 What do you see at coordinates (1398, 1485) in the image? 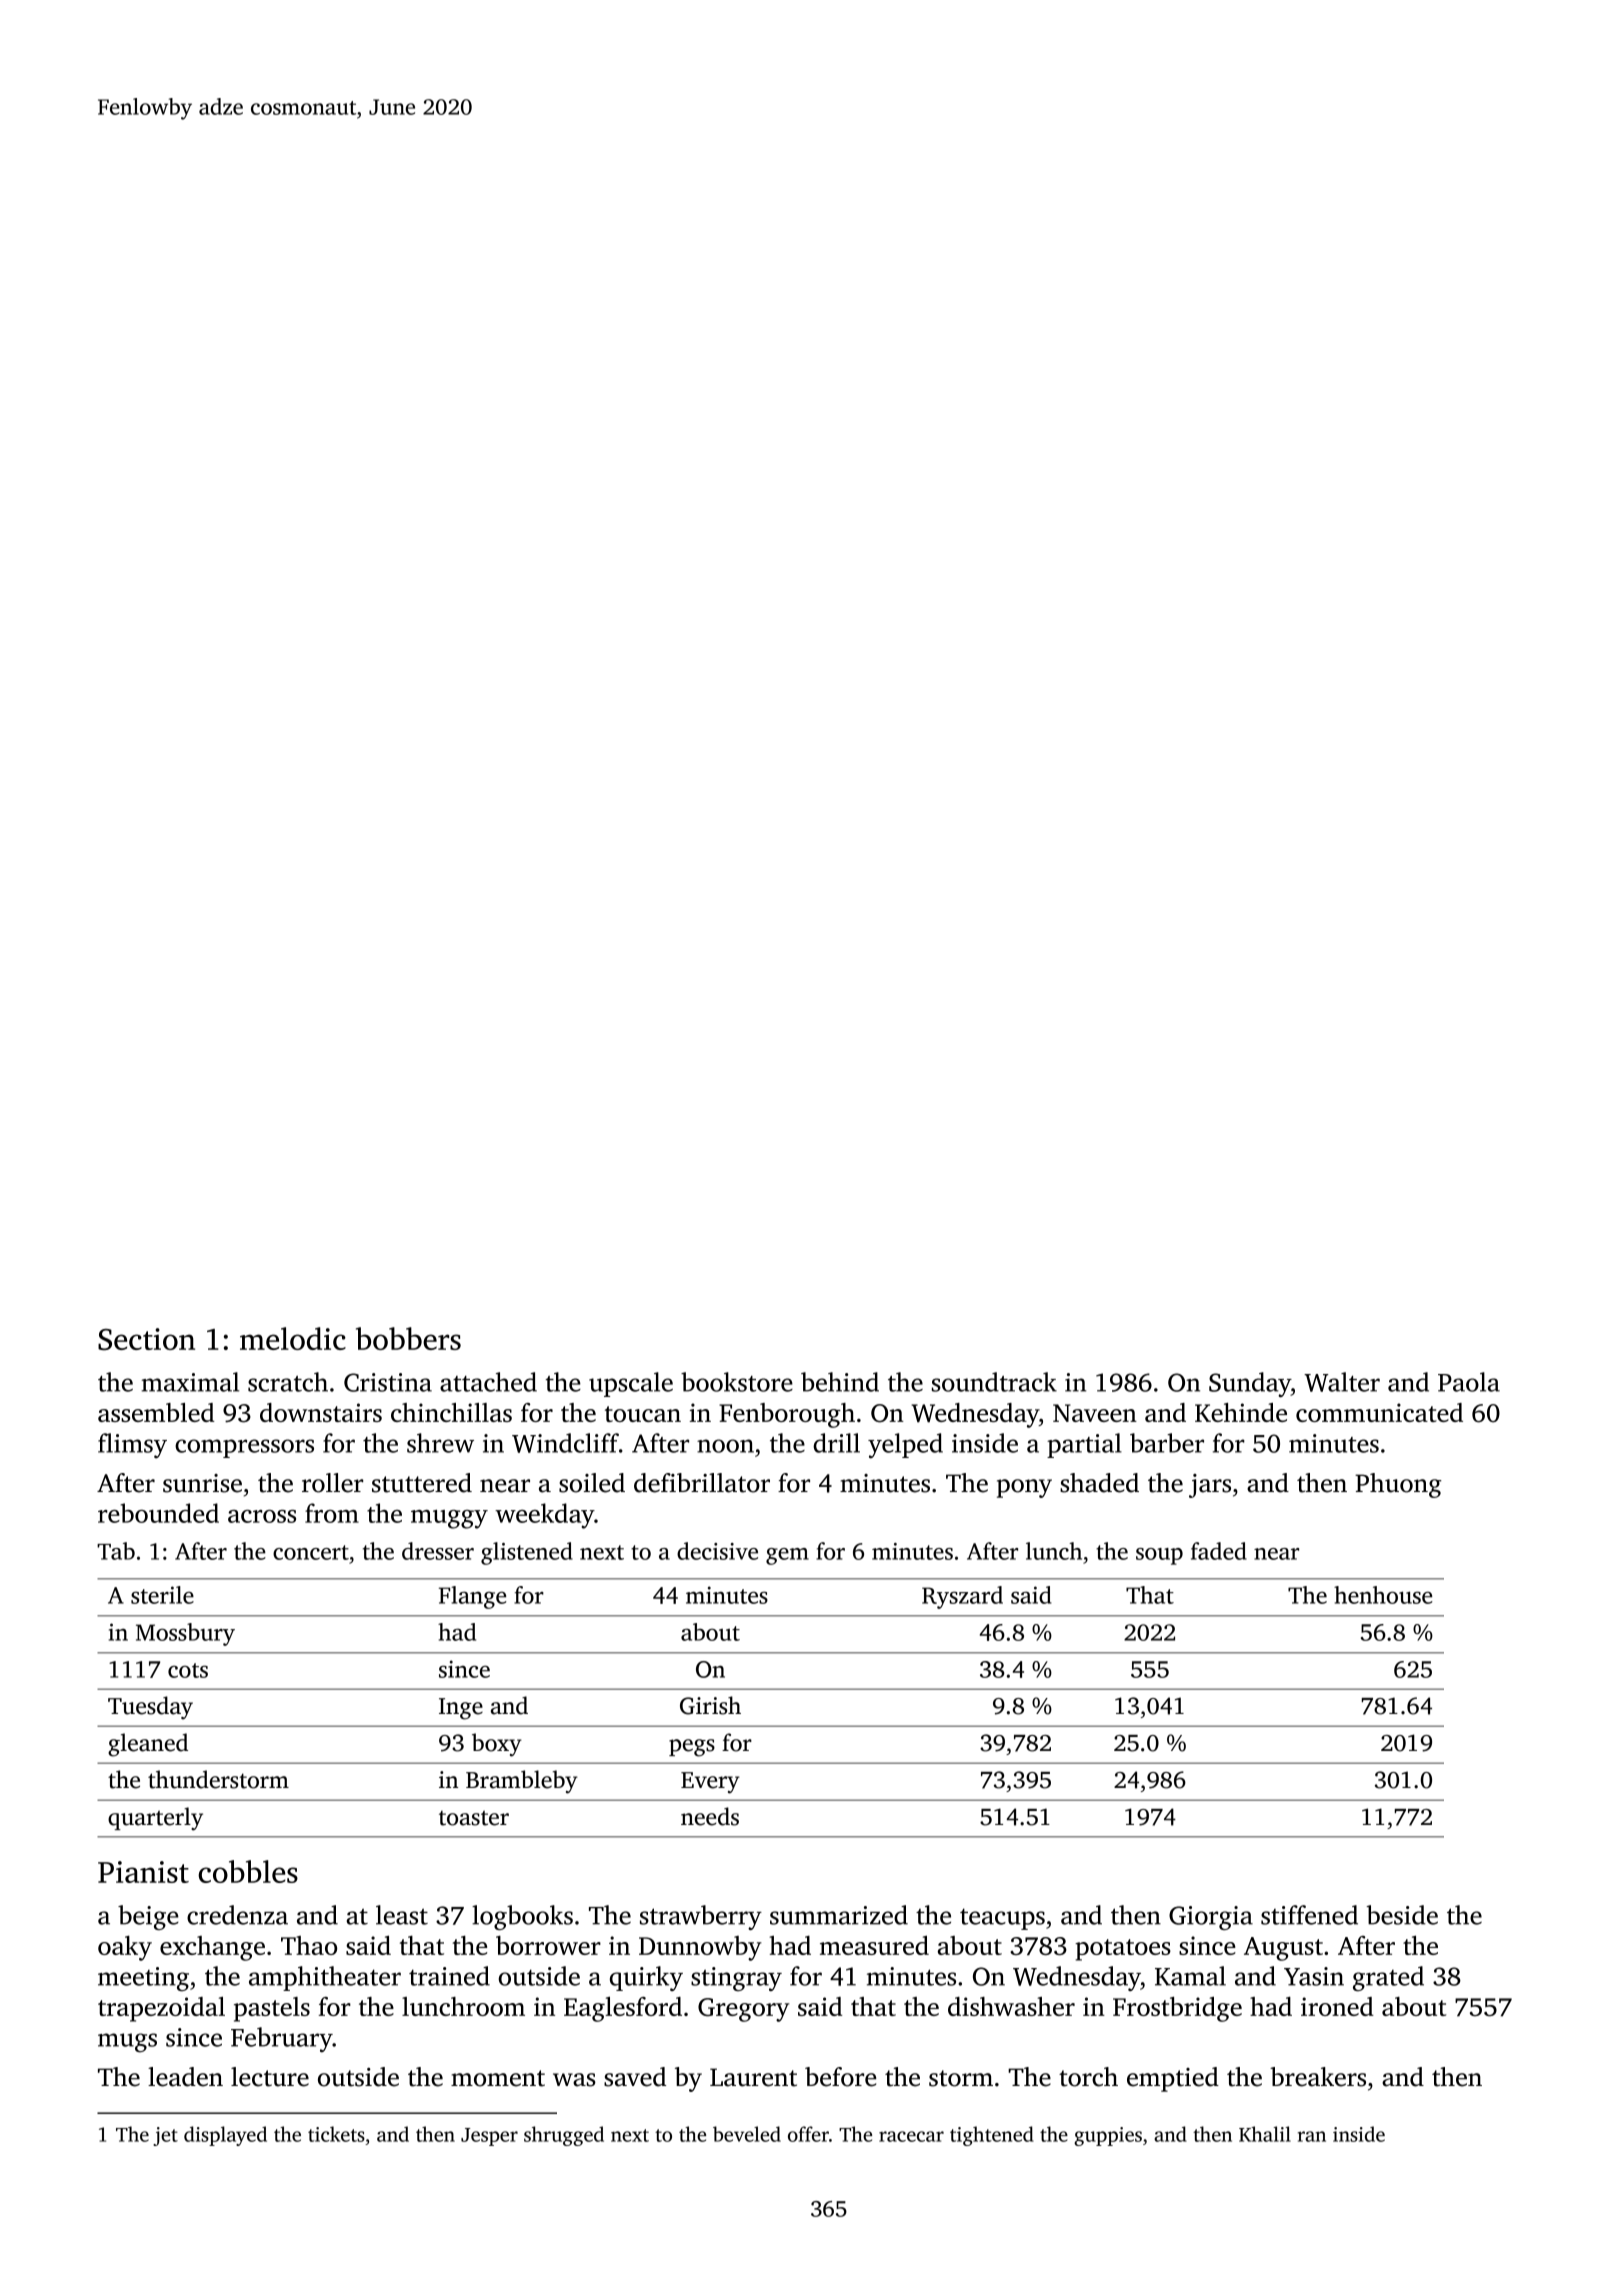
I see `Phuong` at bounding box center [1398, 1485].
